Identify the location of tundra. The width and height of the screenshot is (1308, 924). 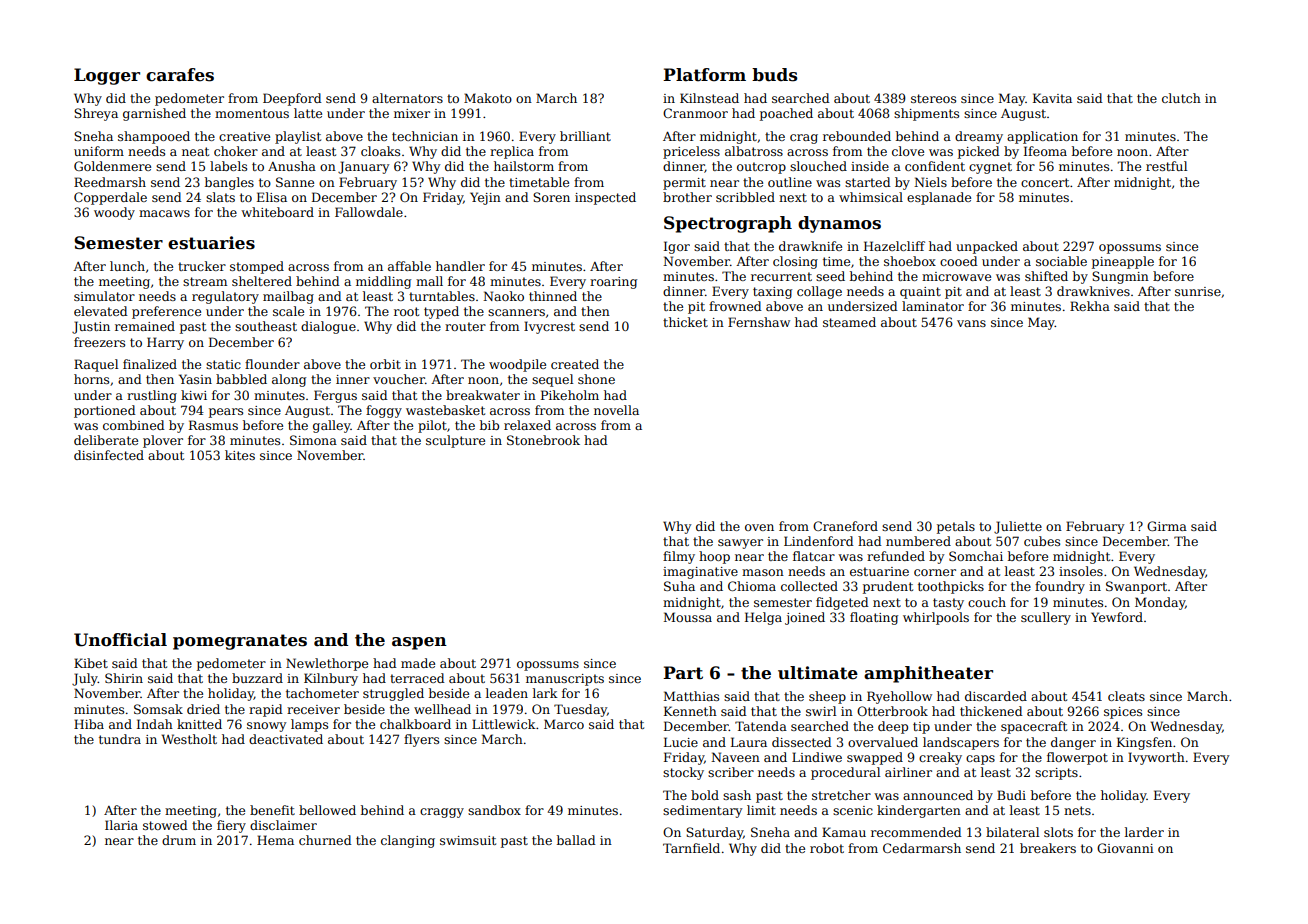
(120, 739).
